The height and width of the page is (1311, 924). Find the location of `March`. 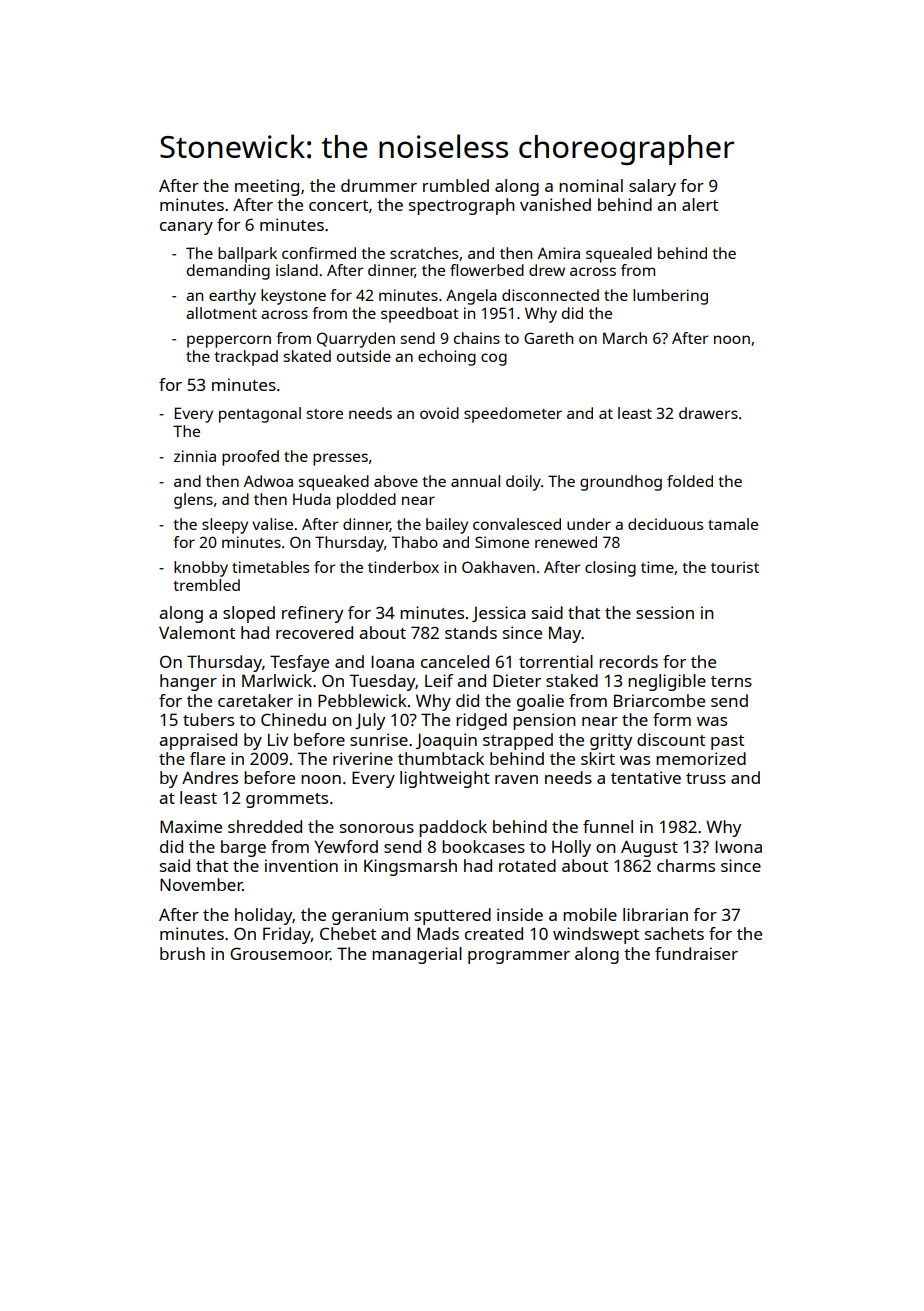

March is located at coordinates (625, 338).
